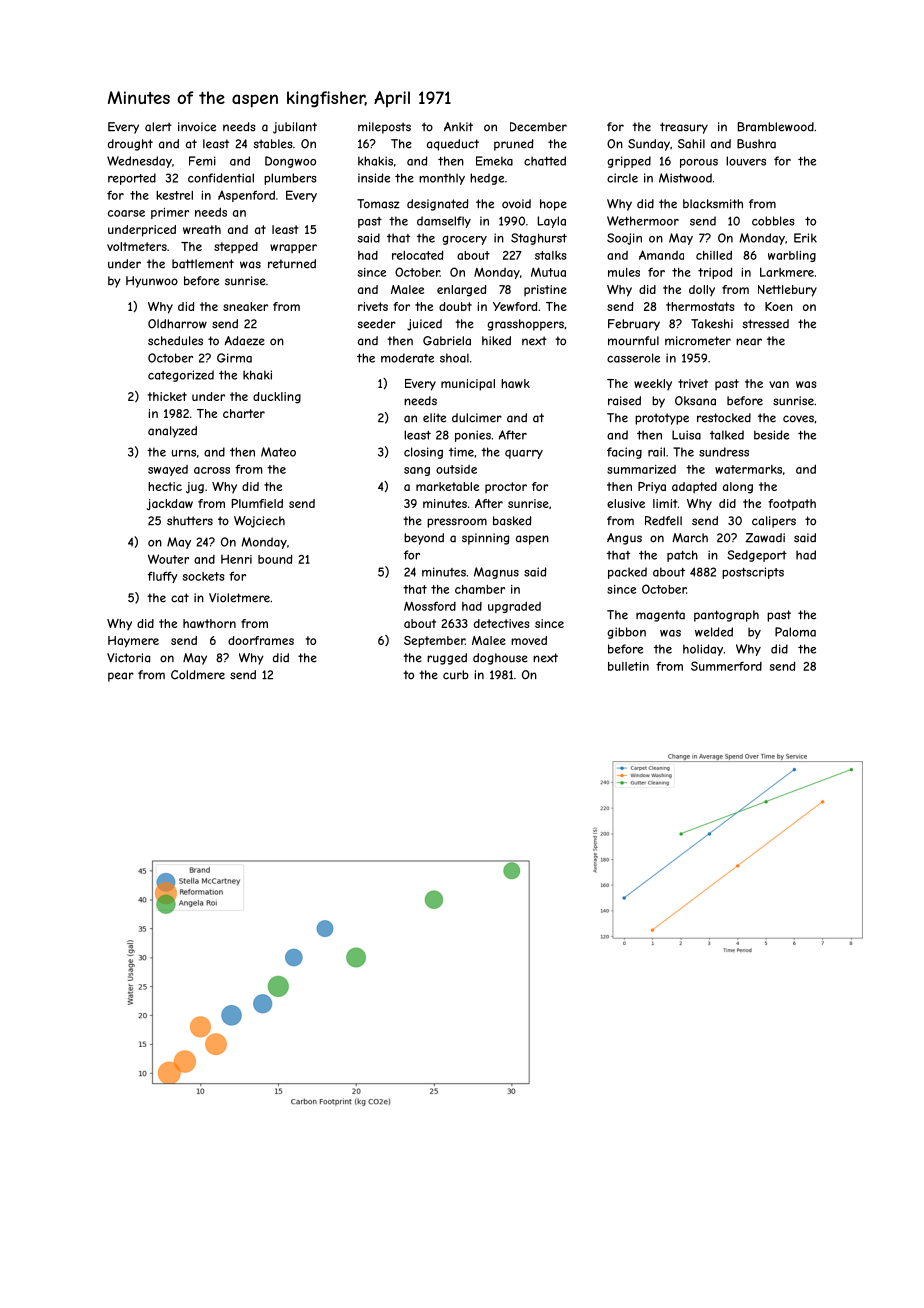  What do you see at coordinates (163, 577) in the document?
I see `fluffy` at bounding box center [163, 577].
